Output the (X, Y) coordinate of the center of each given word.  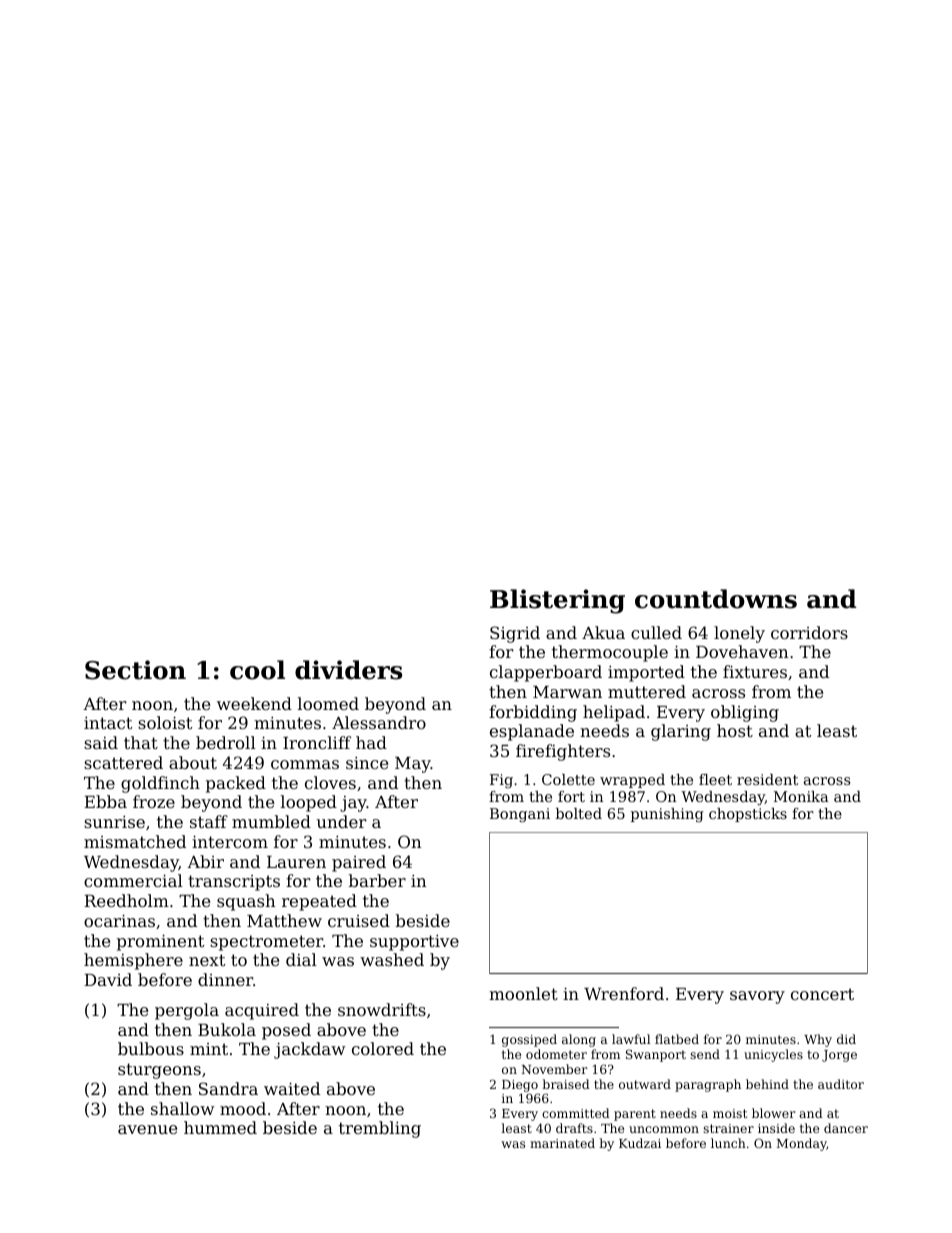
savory (757, 997)
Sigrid (515, 634)
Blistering (557, 601)
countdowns (716, 599)
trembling (380, 1129)
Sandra (228, 1088)
